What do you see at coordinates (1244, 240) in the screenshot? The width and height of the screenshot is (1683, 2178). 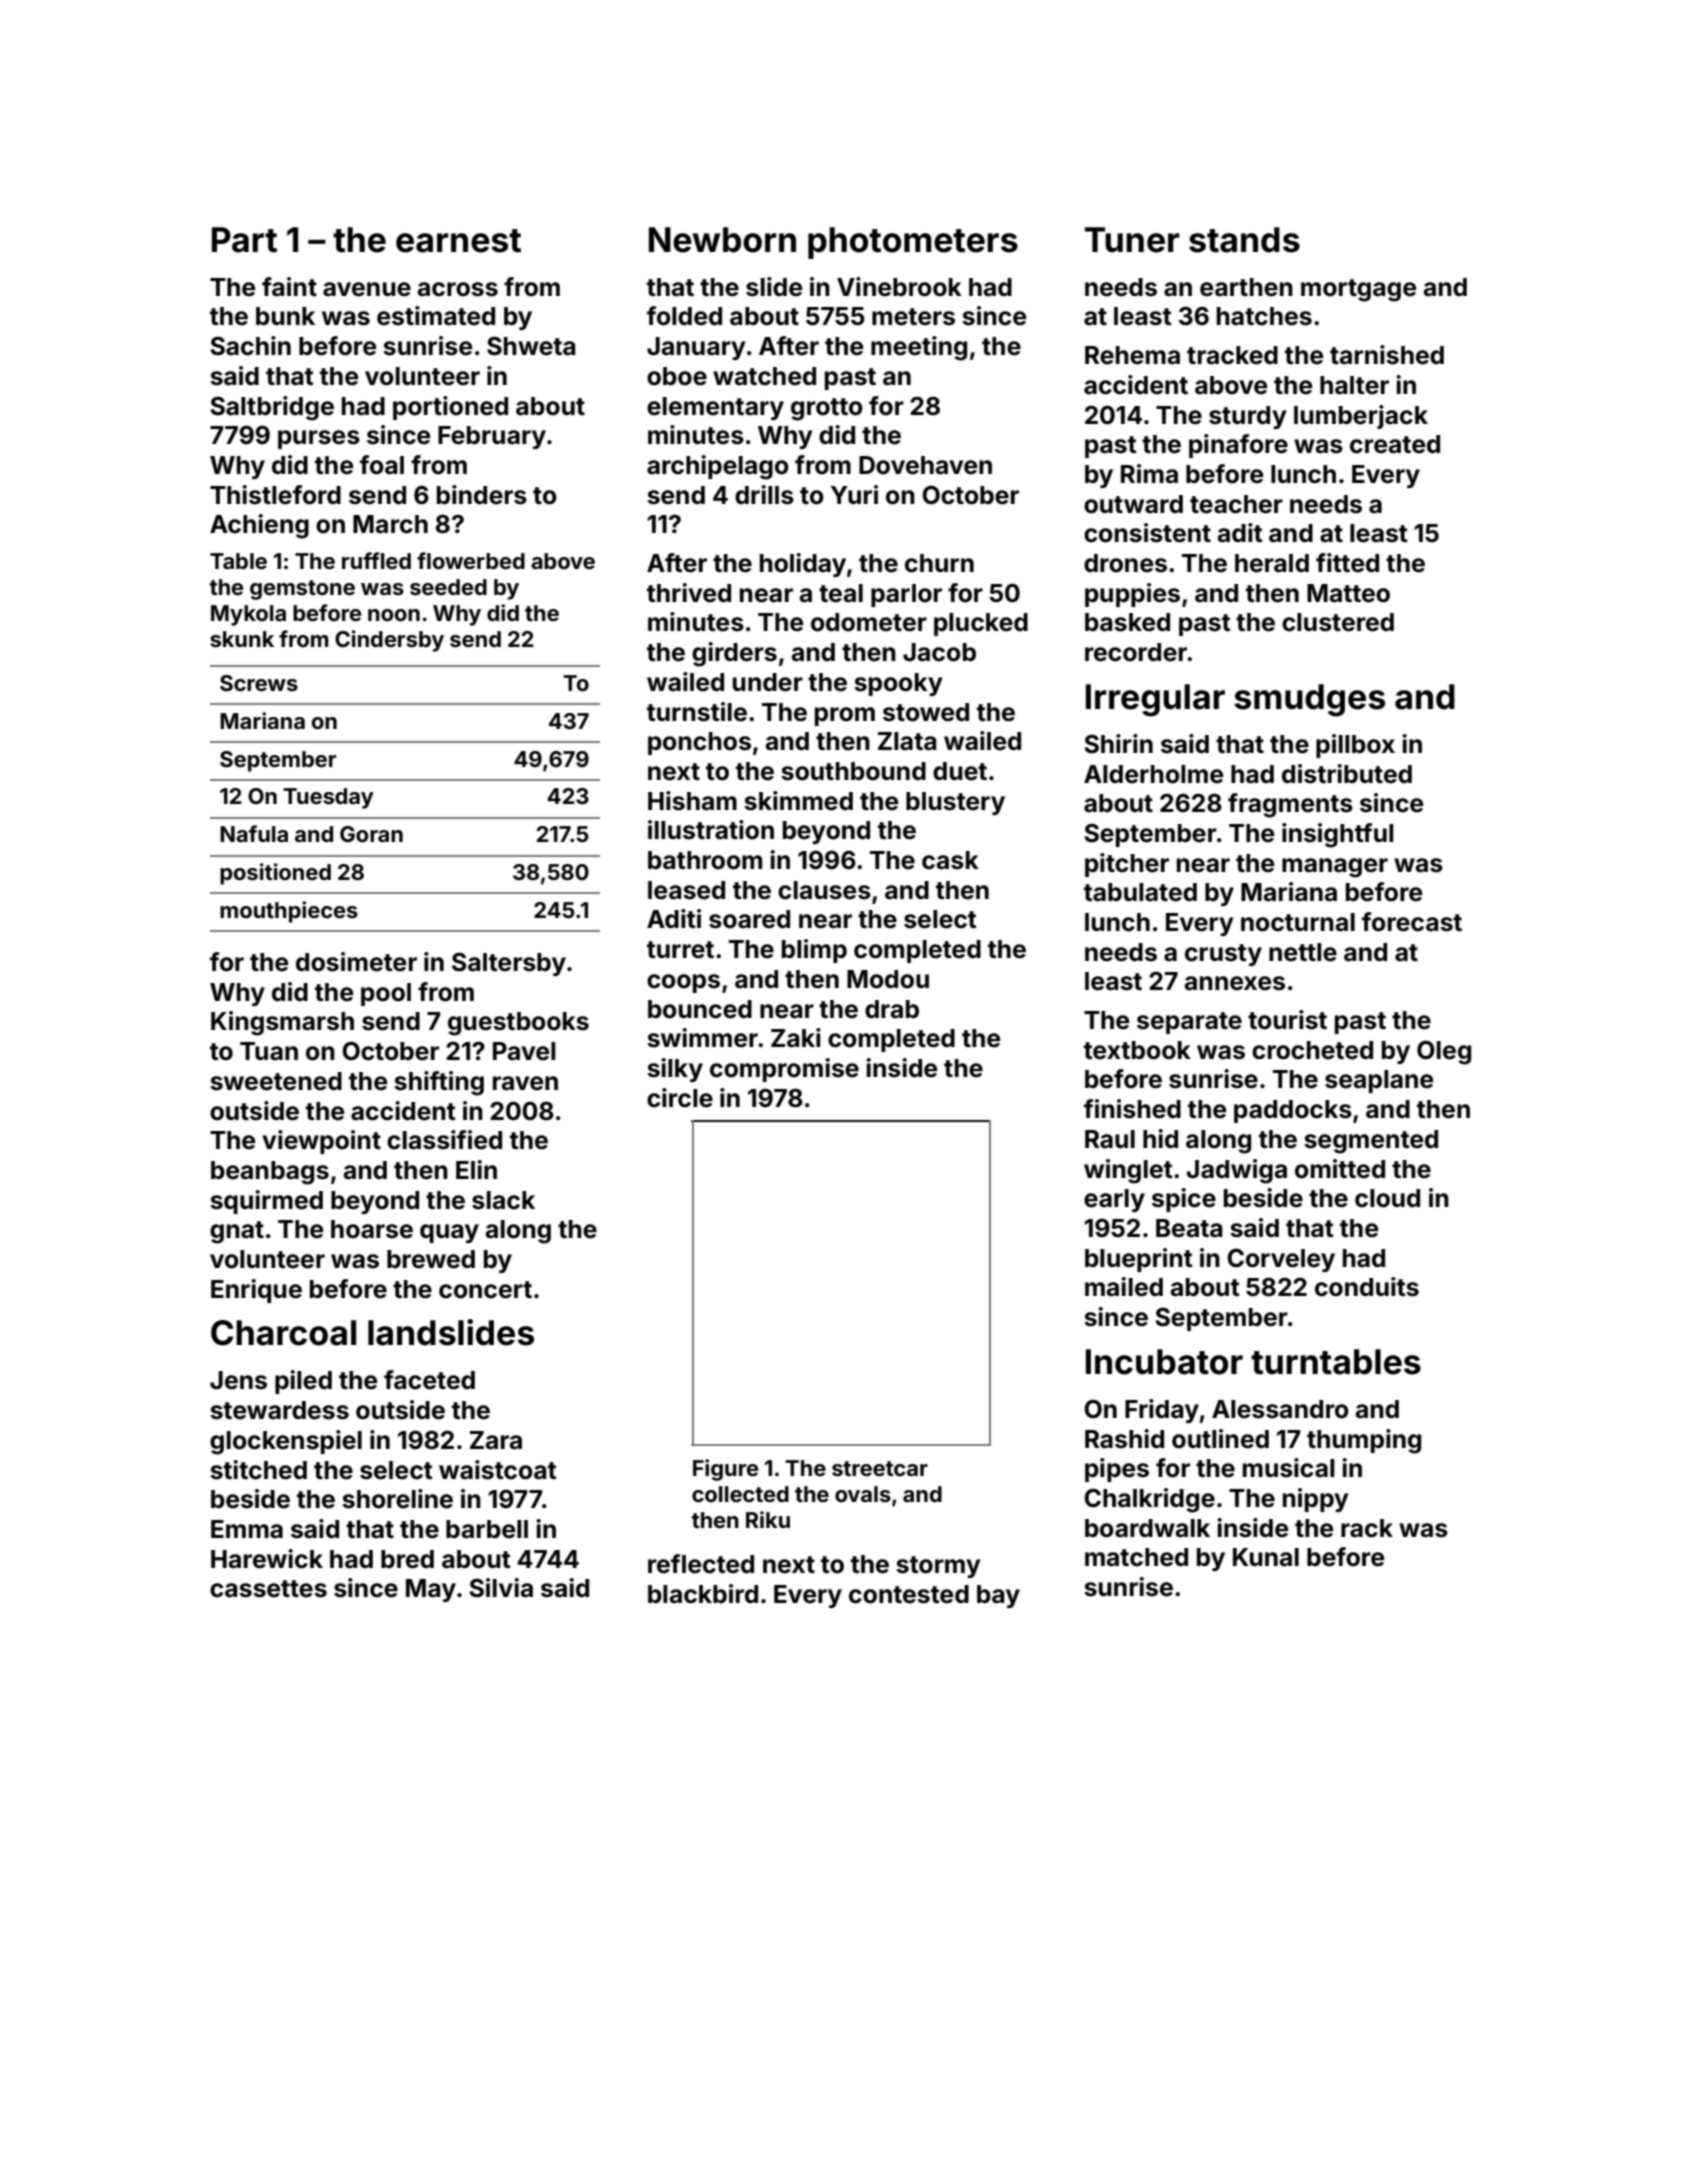 I see `stands` at bounding box center [1244, 240].
